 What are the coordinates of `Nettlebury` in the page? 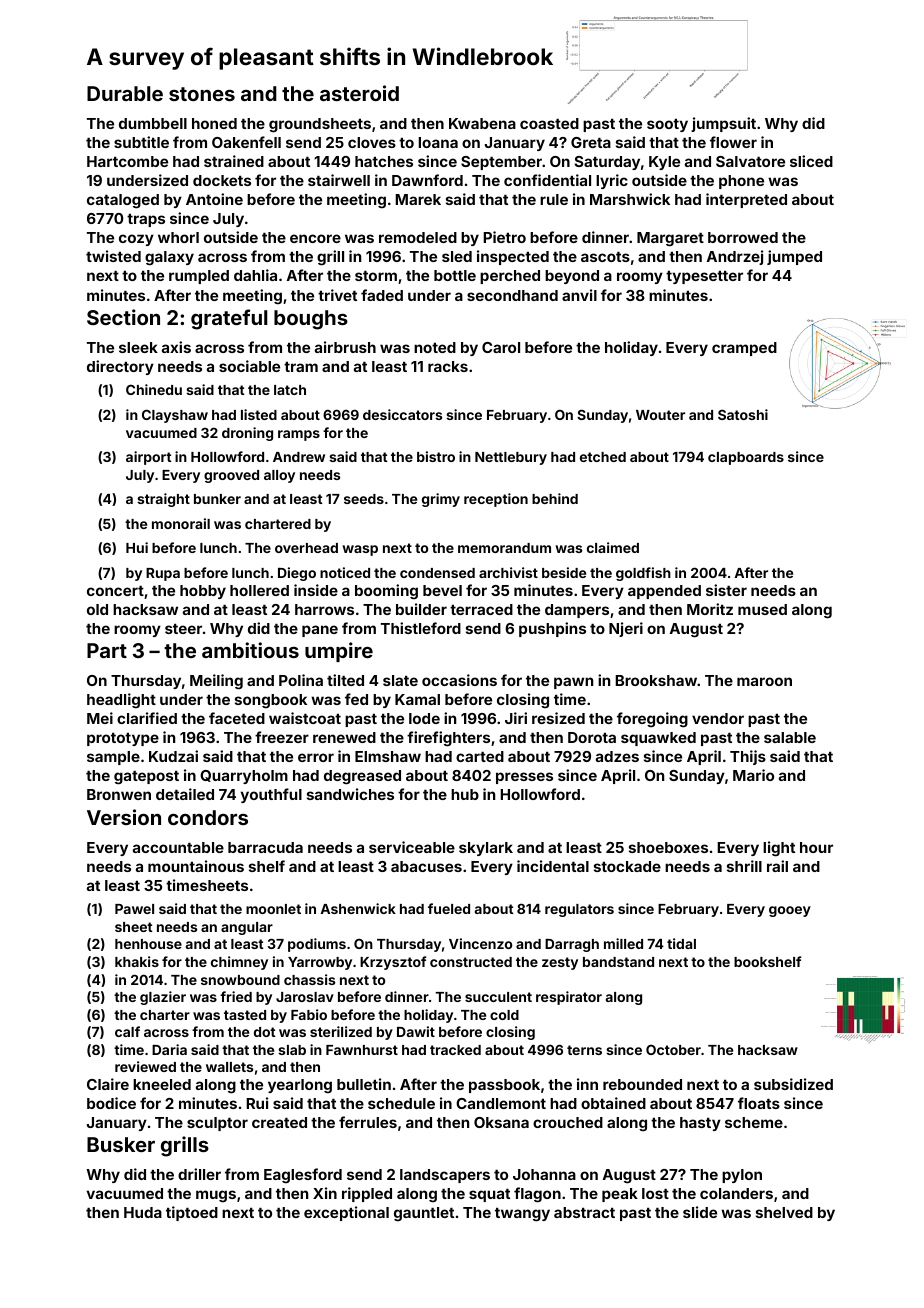 It's located at (511, 458).
